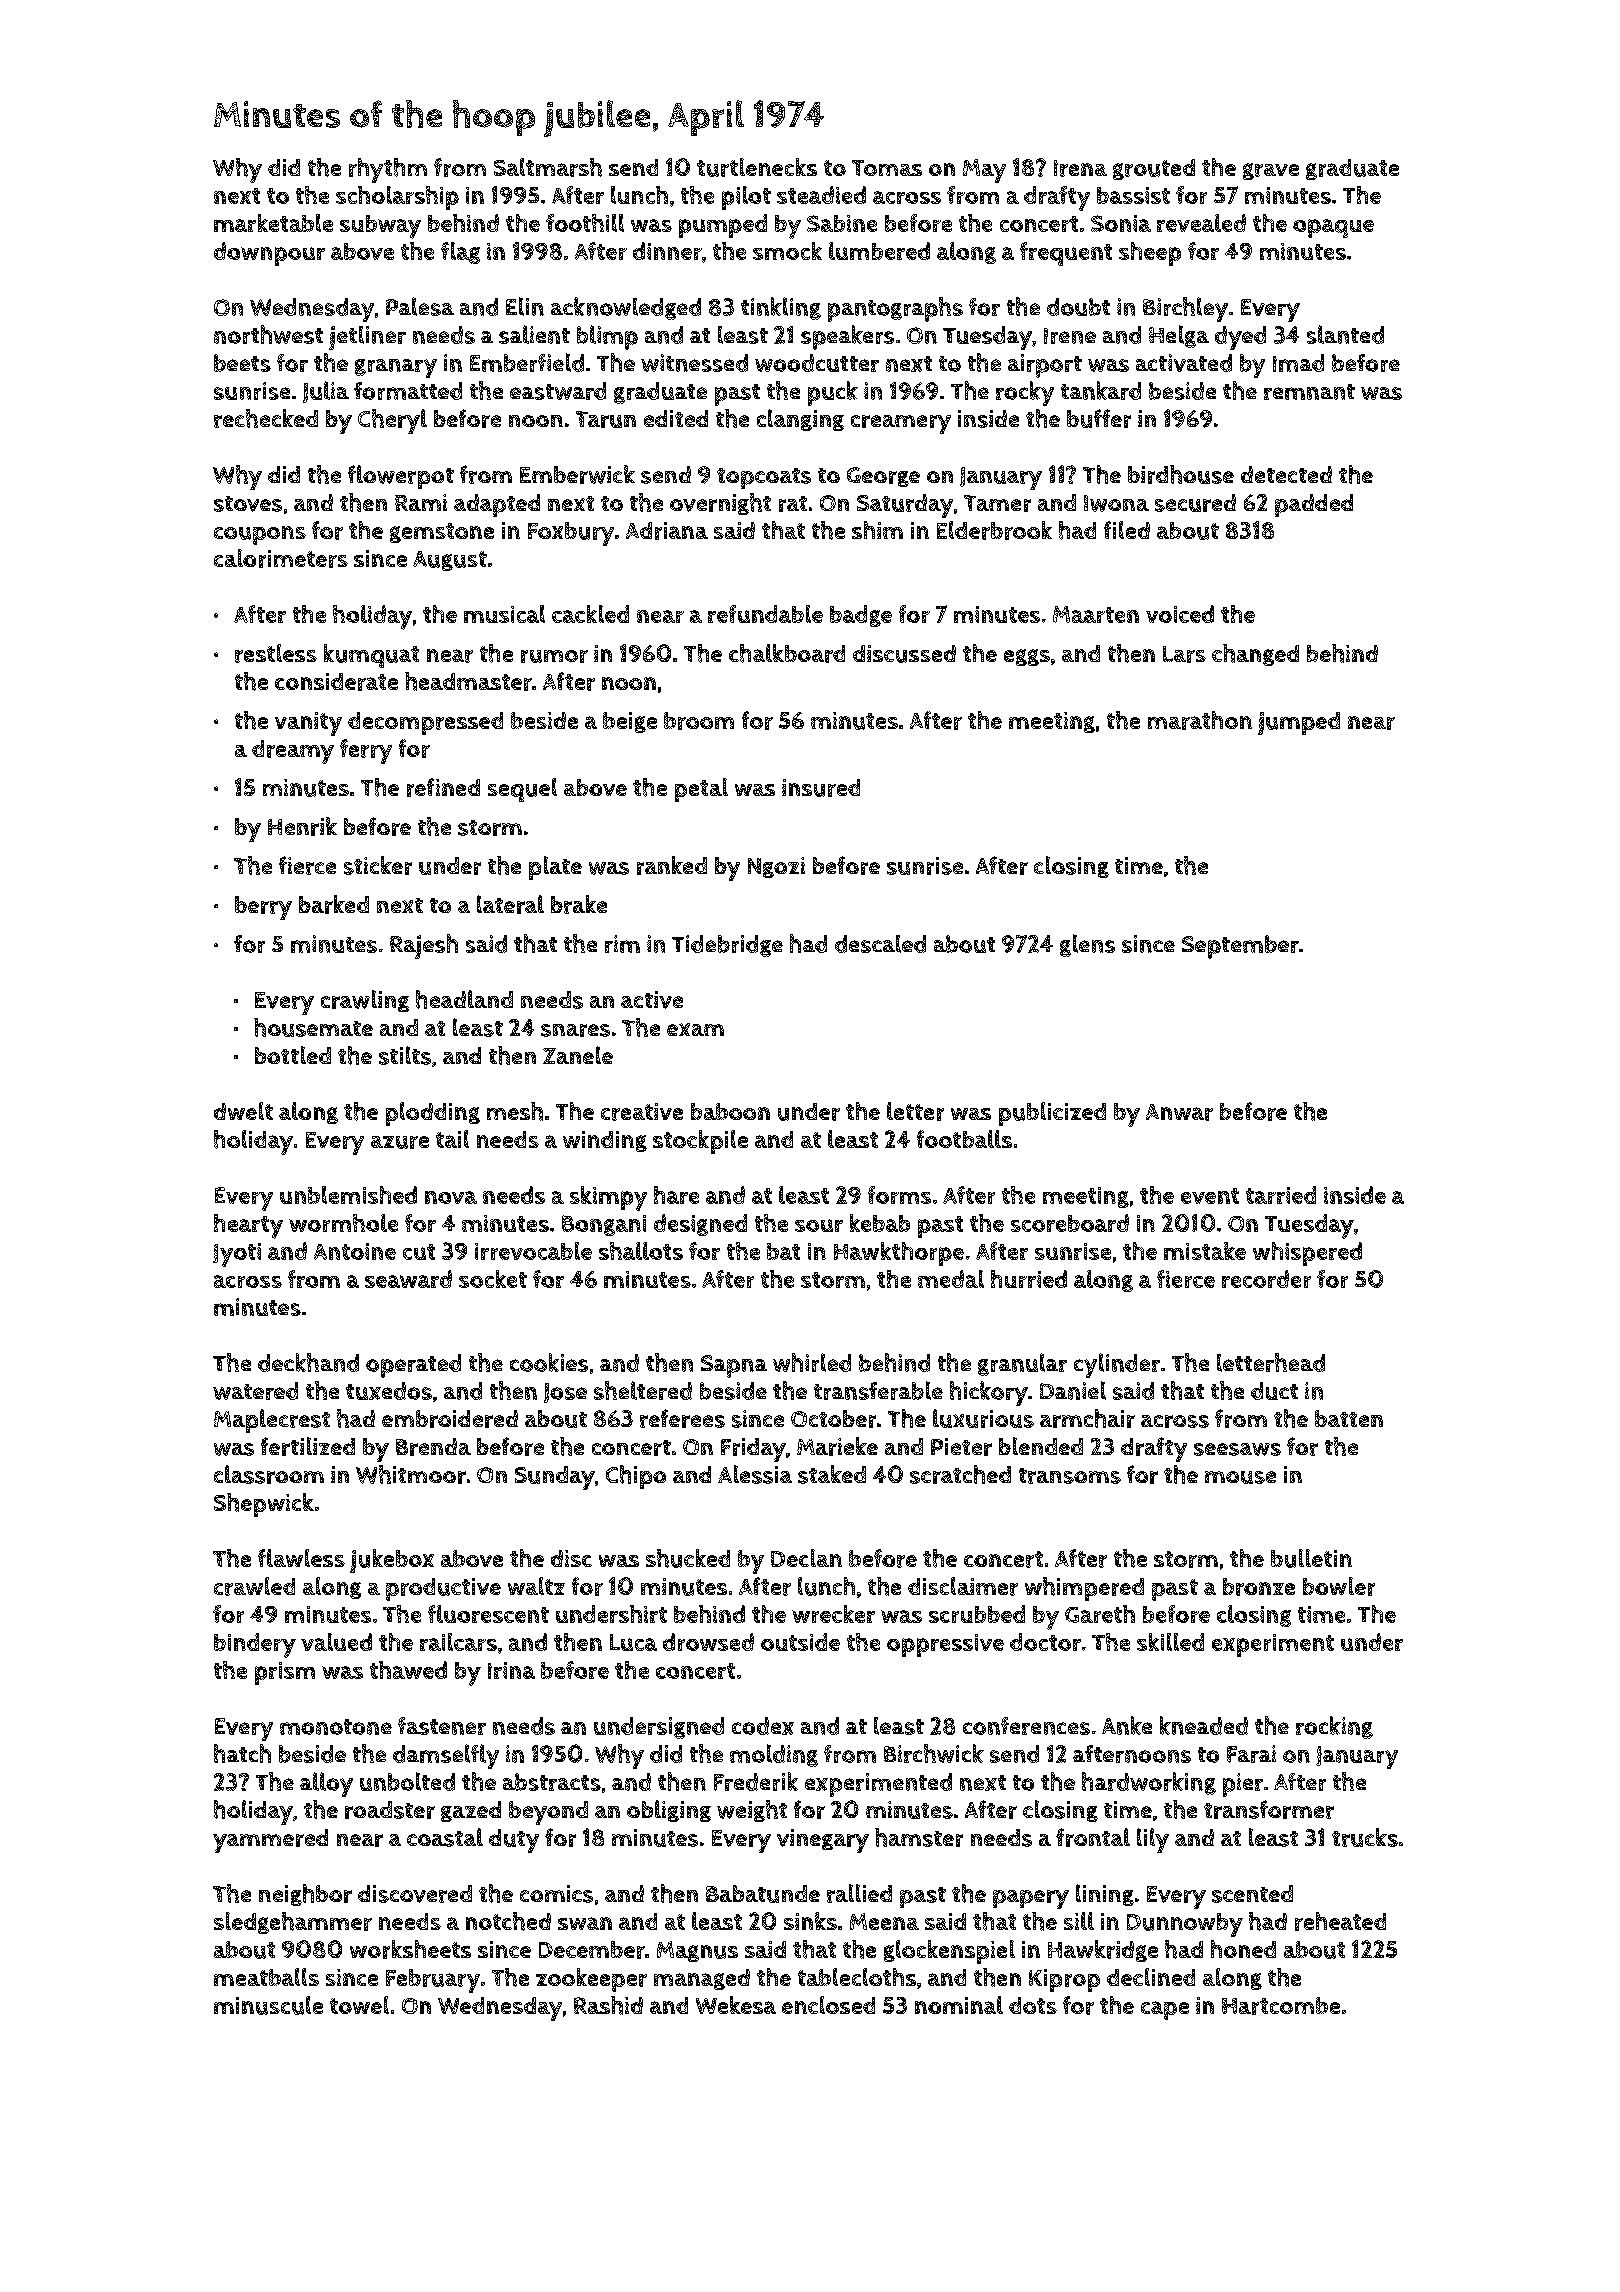  Describe the element at coordinates (343, 1223) in the page. I see `wormhole` at that location.
